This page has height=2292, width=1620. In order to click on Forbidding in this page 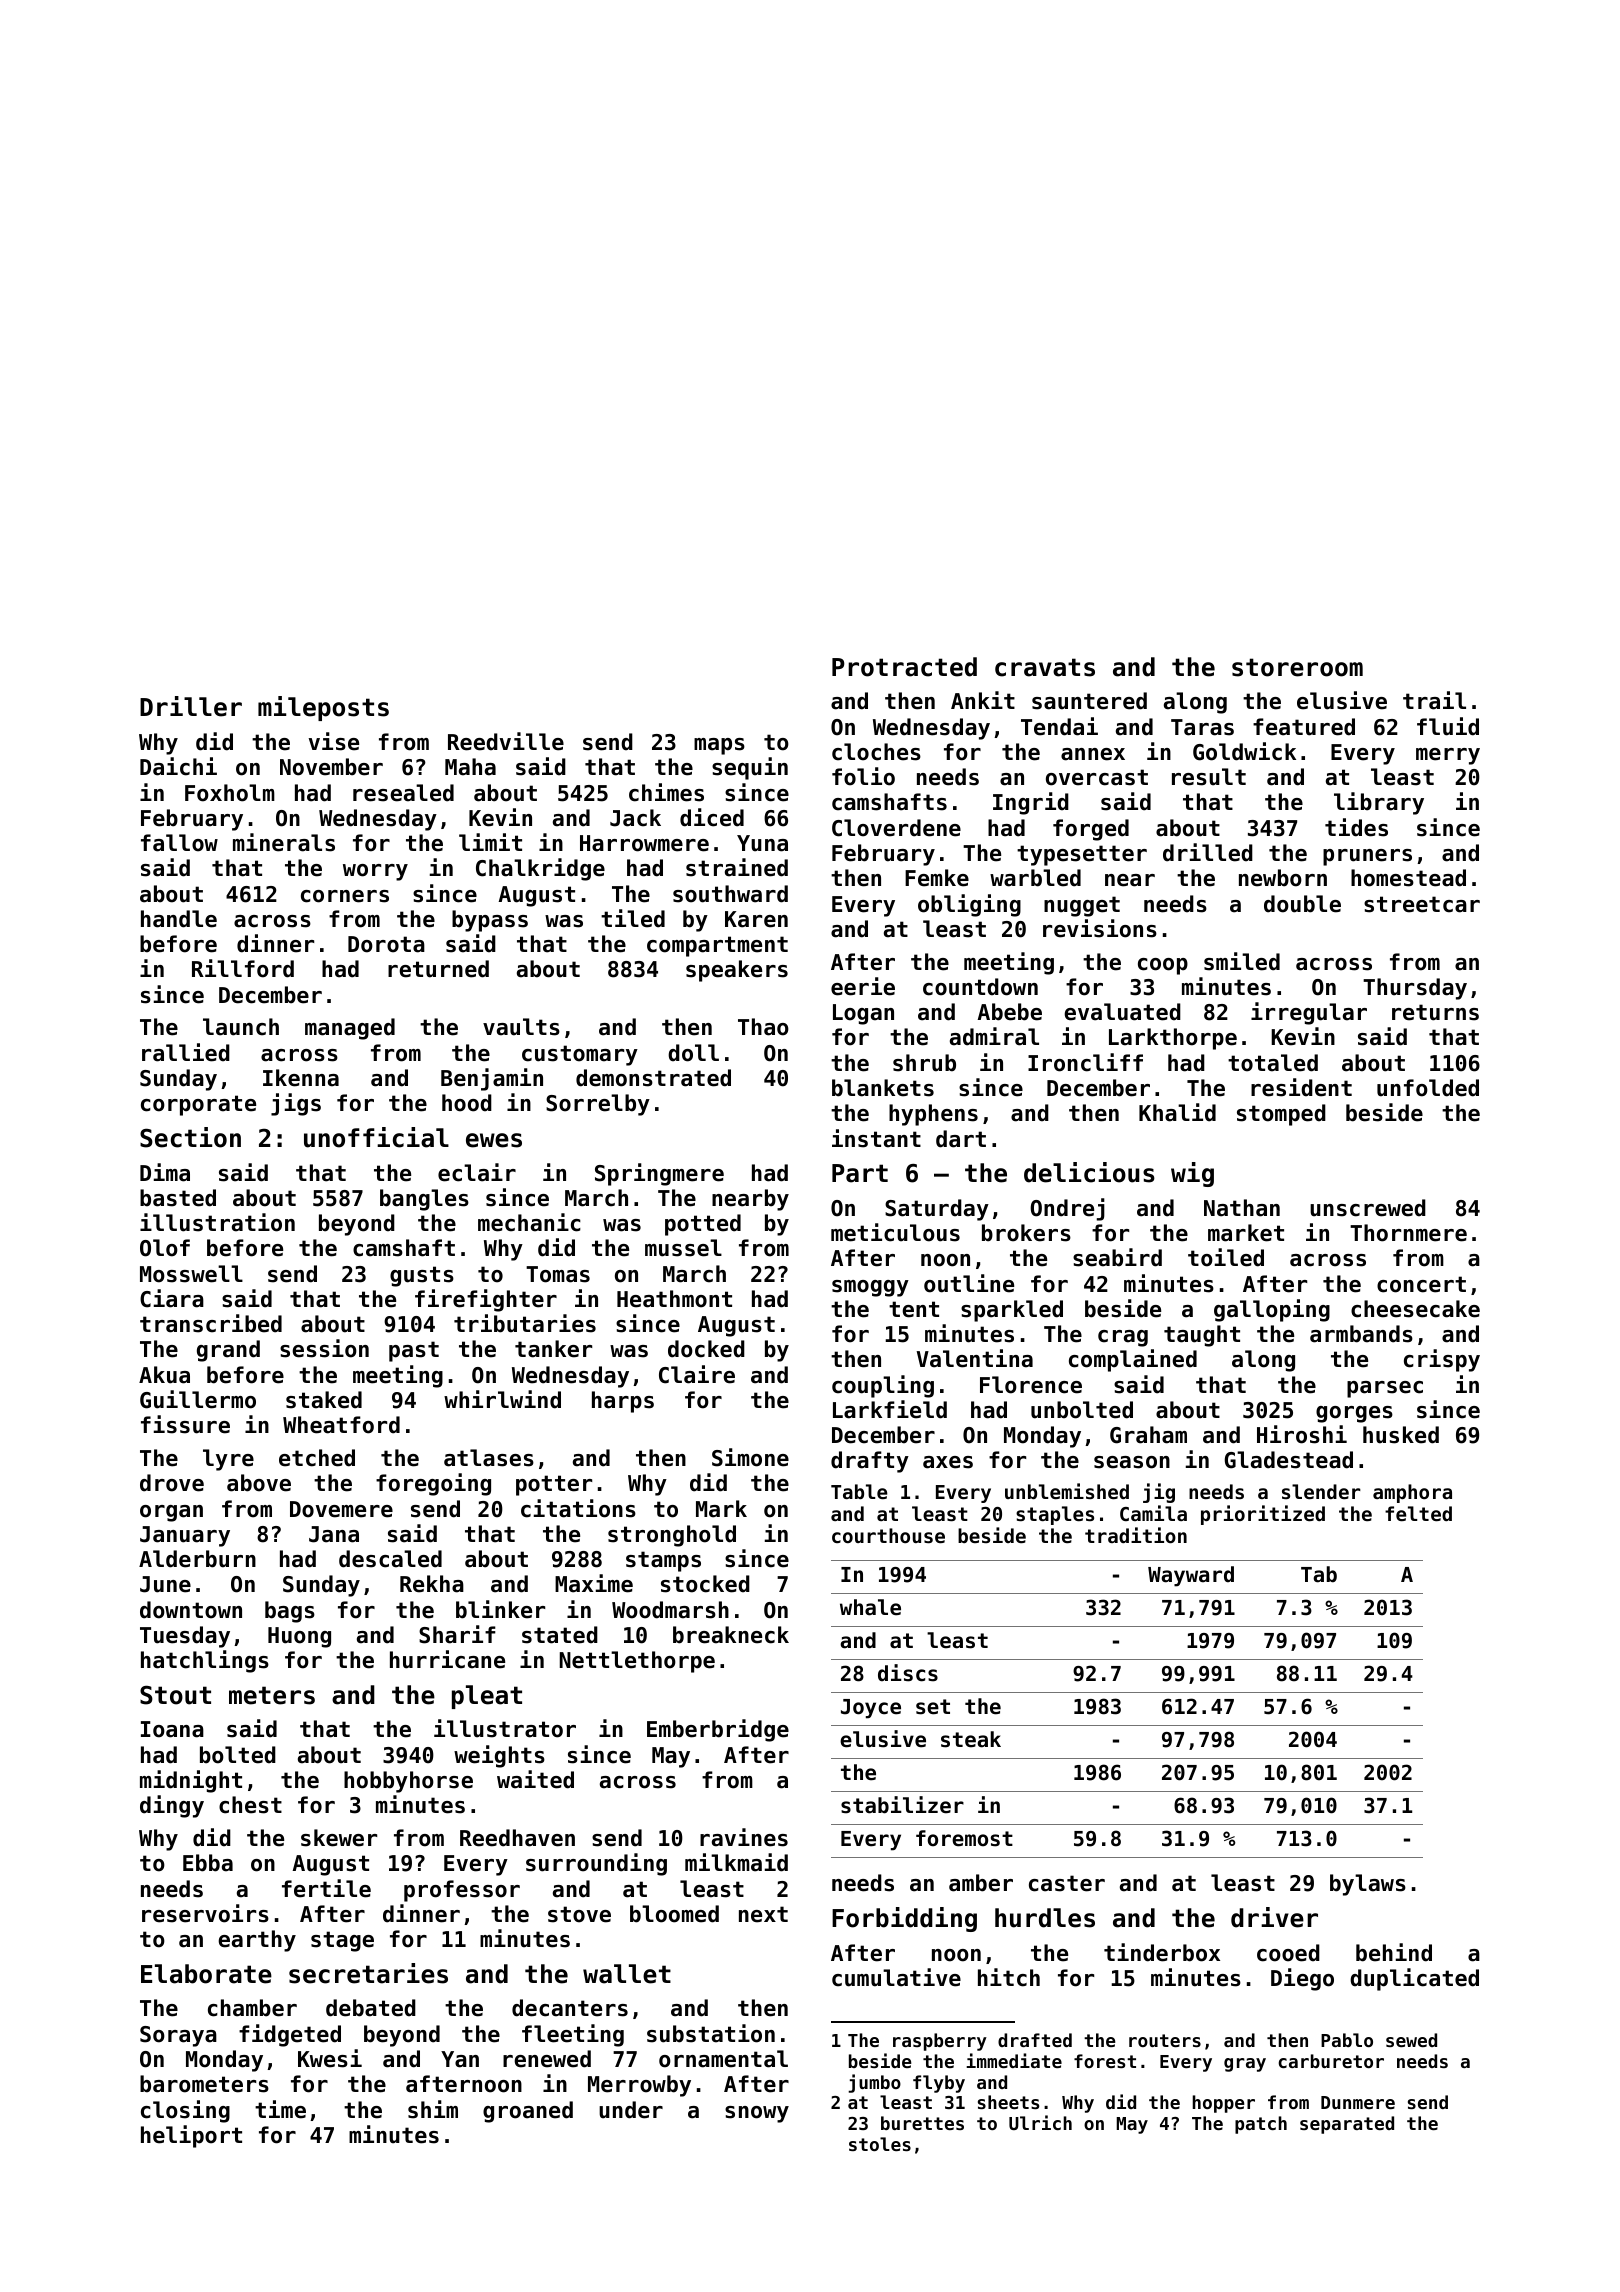, I will do `click(904, 1919)`.
